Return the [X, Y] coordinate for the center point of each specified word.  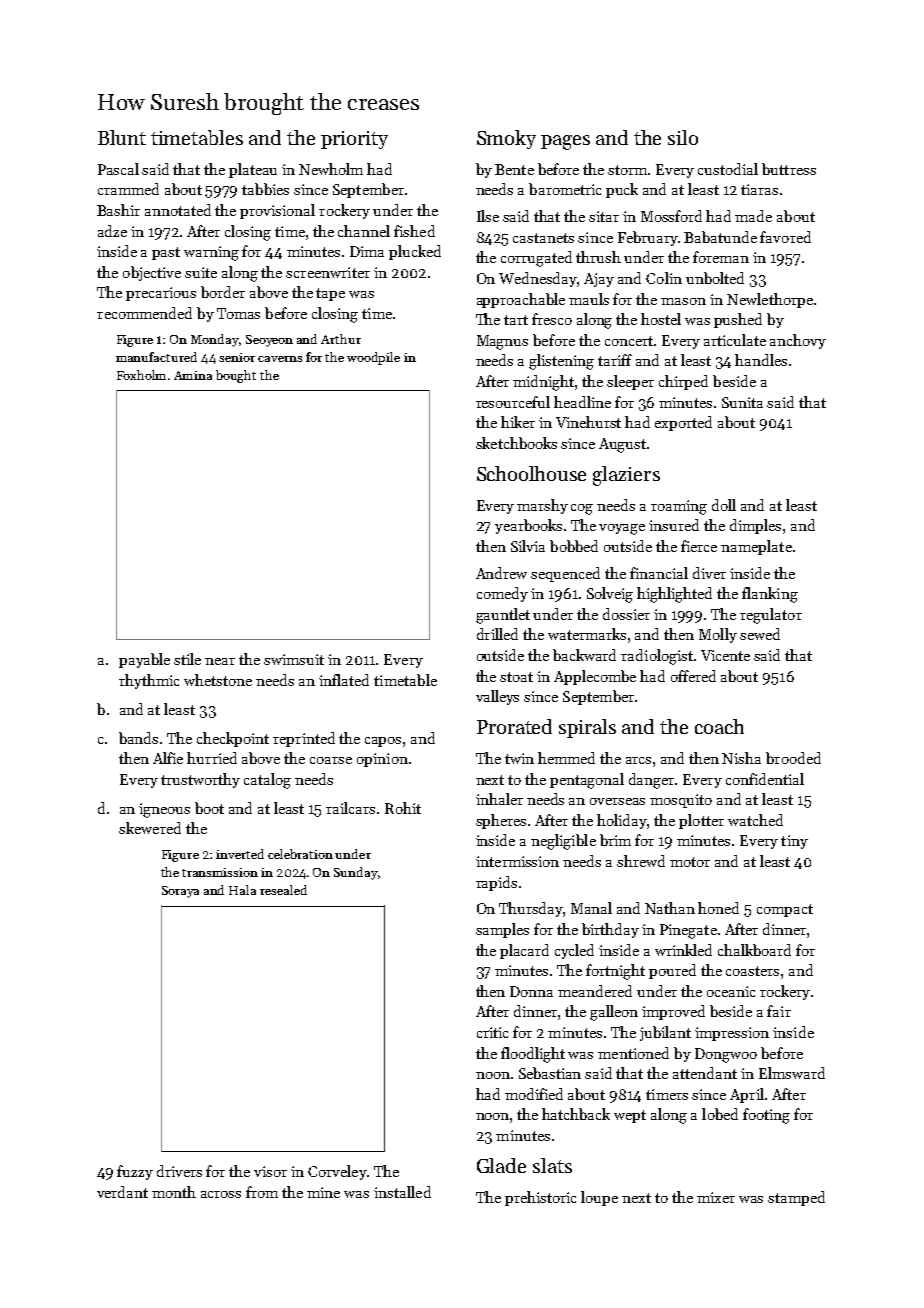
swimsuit [294, 659]
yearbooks [528, 526]
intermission [517, 861]
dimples [755, 526]
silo [683, 137]
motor [690, 862]
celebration [300, 854]
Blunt [122, 137]
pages [565, 142]
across [221, 1194]
